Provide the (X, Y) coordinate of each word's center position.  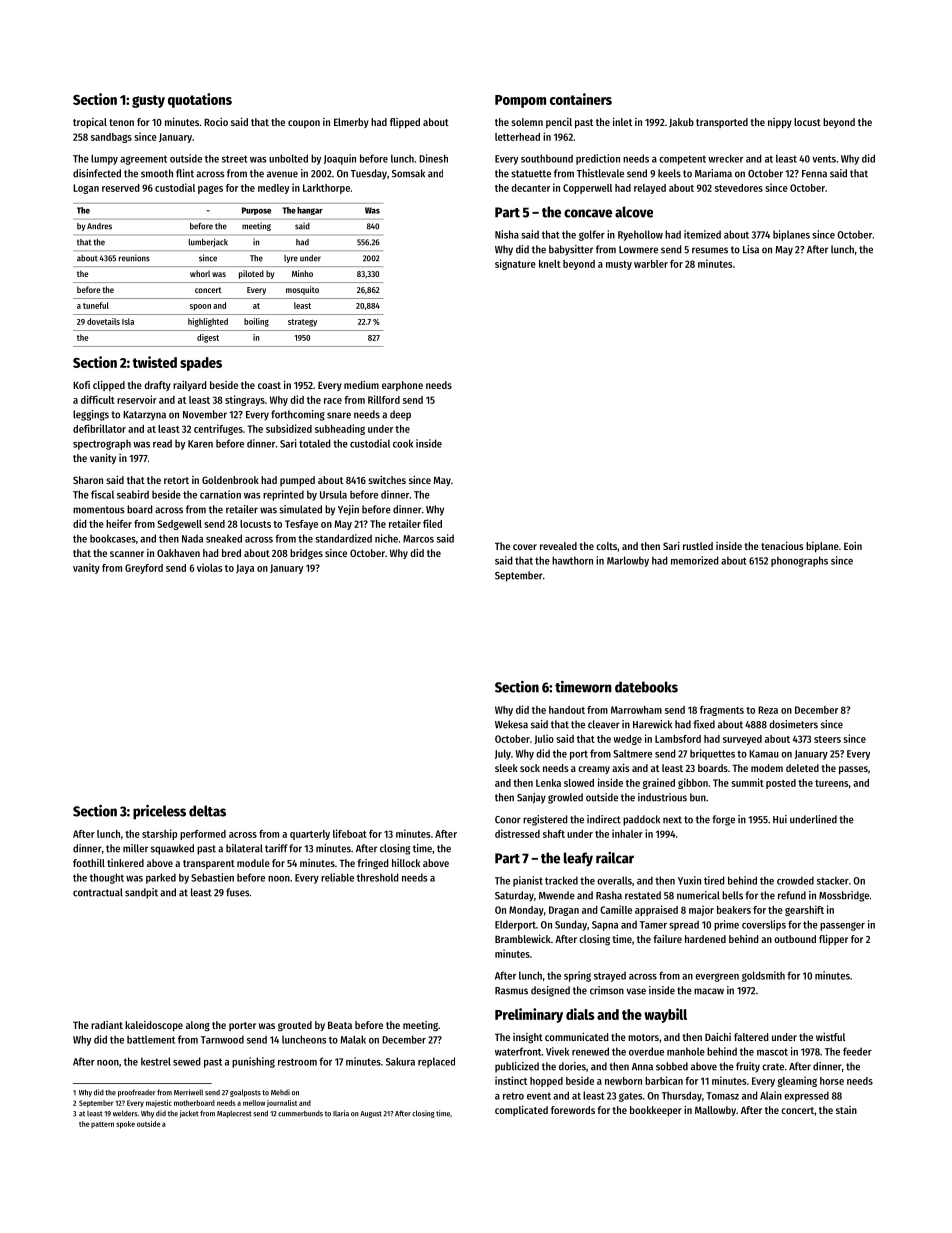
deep (400, 415)
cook (403, 443)
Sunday (571, 925)
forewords (573, 1110)
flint (185, 173)
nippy (780, 123)
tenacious (782, 545)
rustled (698, 546)
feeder (857, 1051)
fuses (238, 892)
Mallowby (715, 1111)
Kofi (81, 385)
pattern (102, 1125)
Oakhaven (178, 553)
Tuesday (369, 174)
